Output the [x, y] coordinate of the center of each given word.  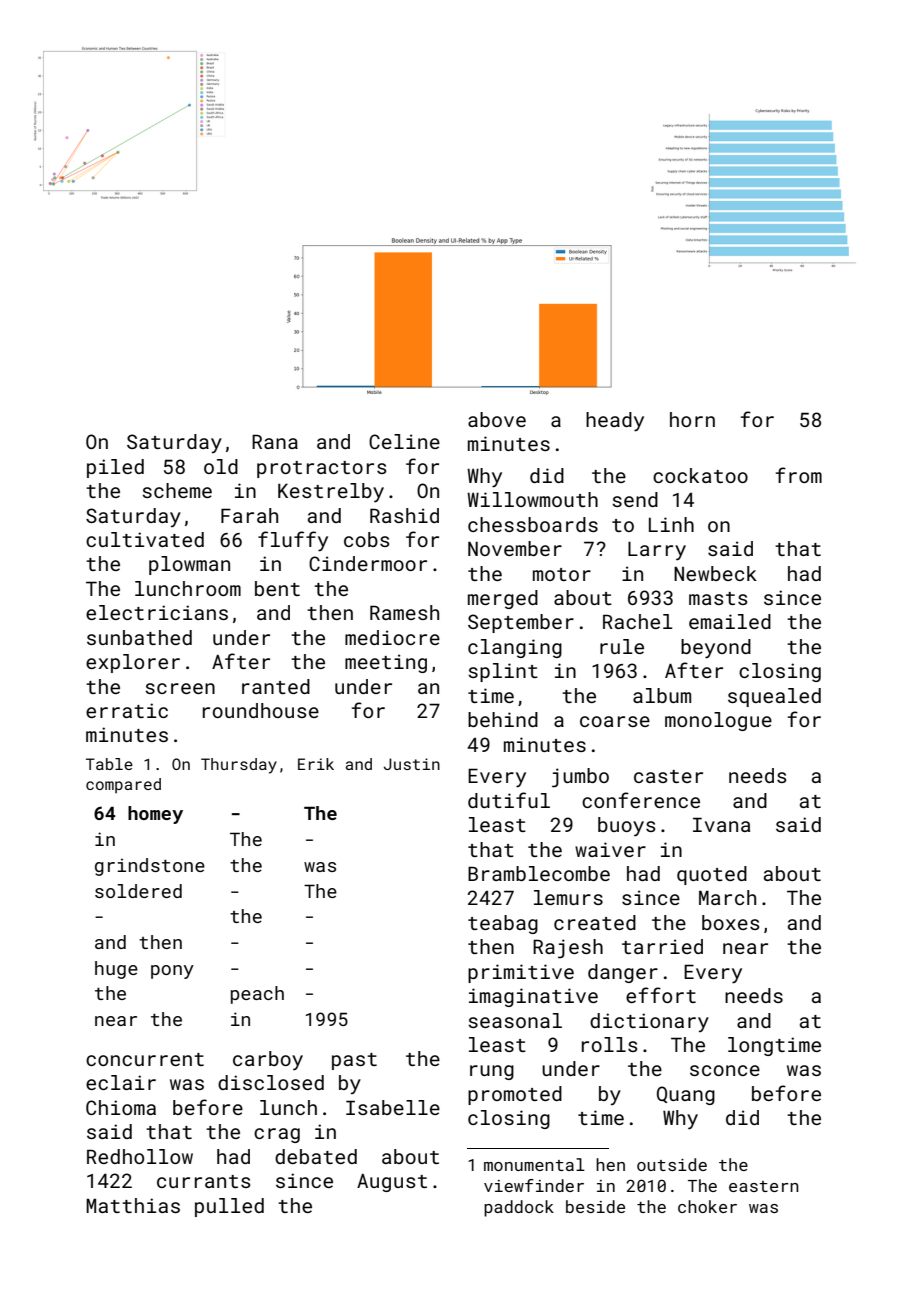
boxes [730, 922]
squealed [774, 697]
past [354, 1061]
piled [115, 468]
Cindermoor [368, 563]
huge [116, 970]
